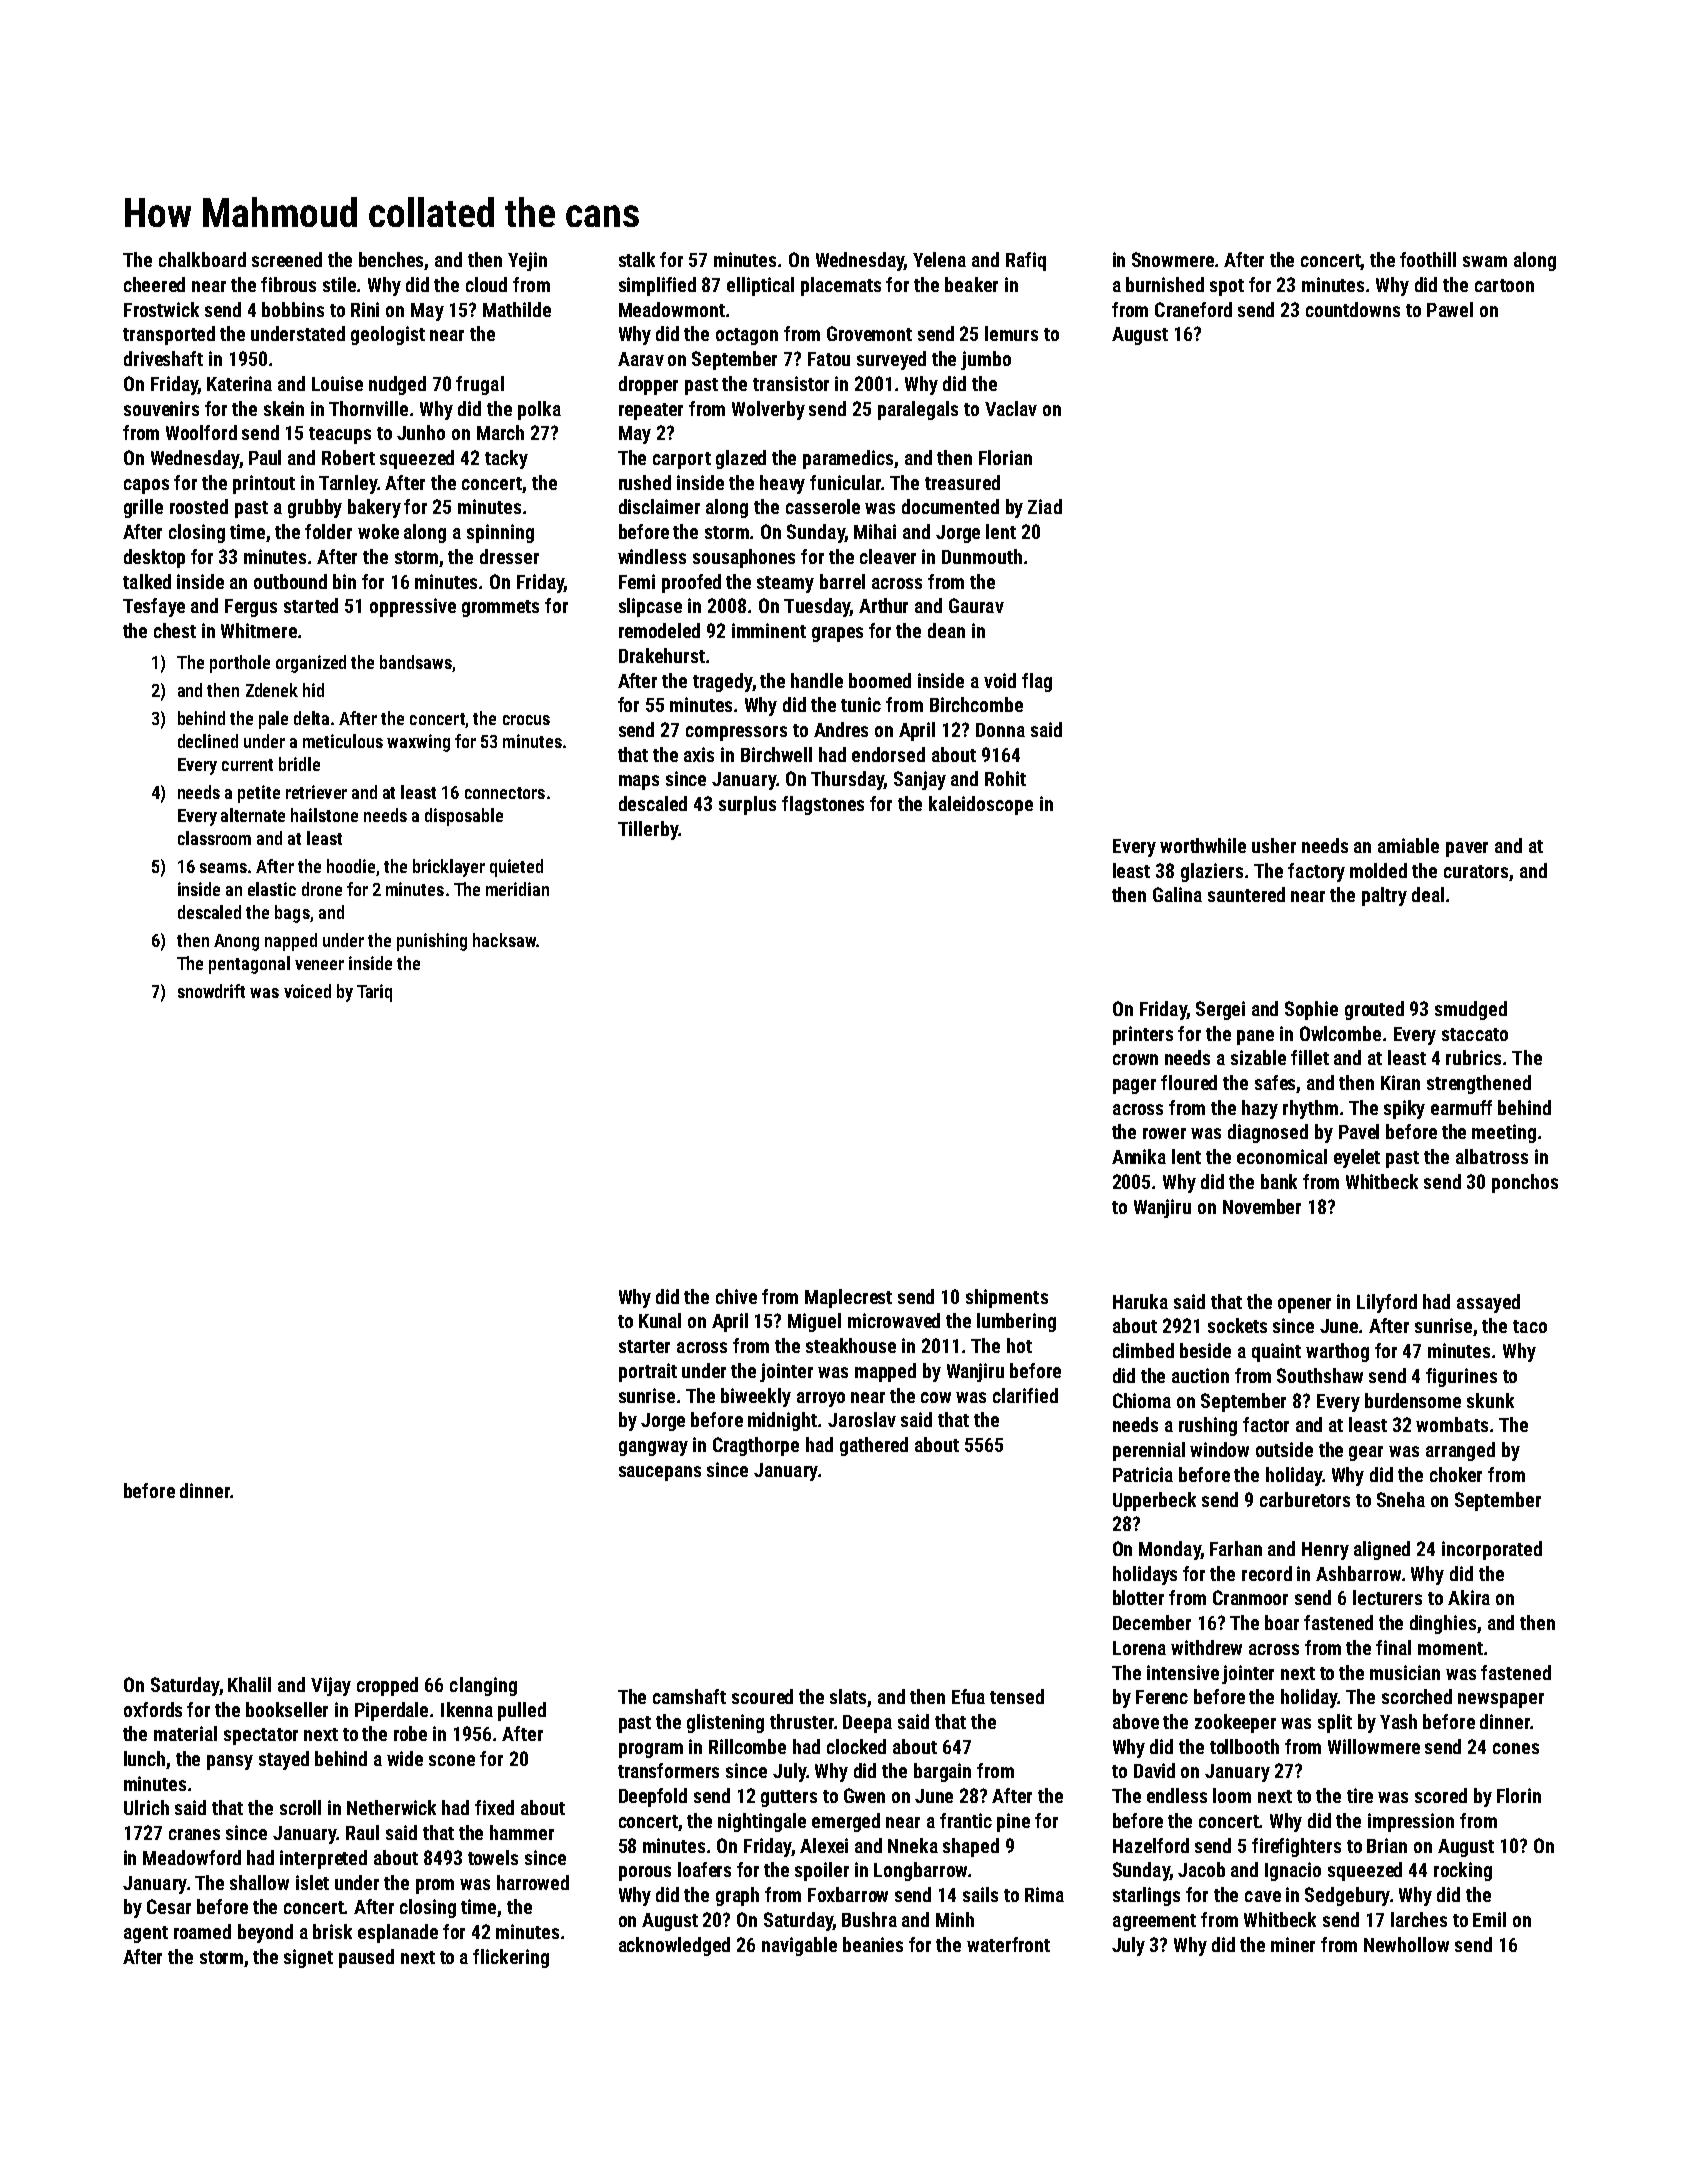 This screenshot has height=2178, width=1683. What do you see at coordinates (509, 556) in the screenshot?
I see `dresser` at bounding box center [509, 556].
